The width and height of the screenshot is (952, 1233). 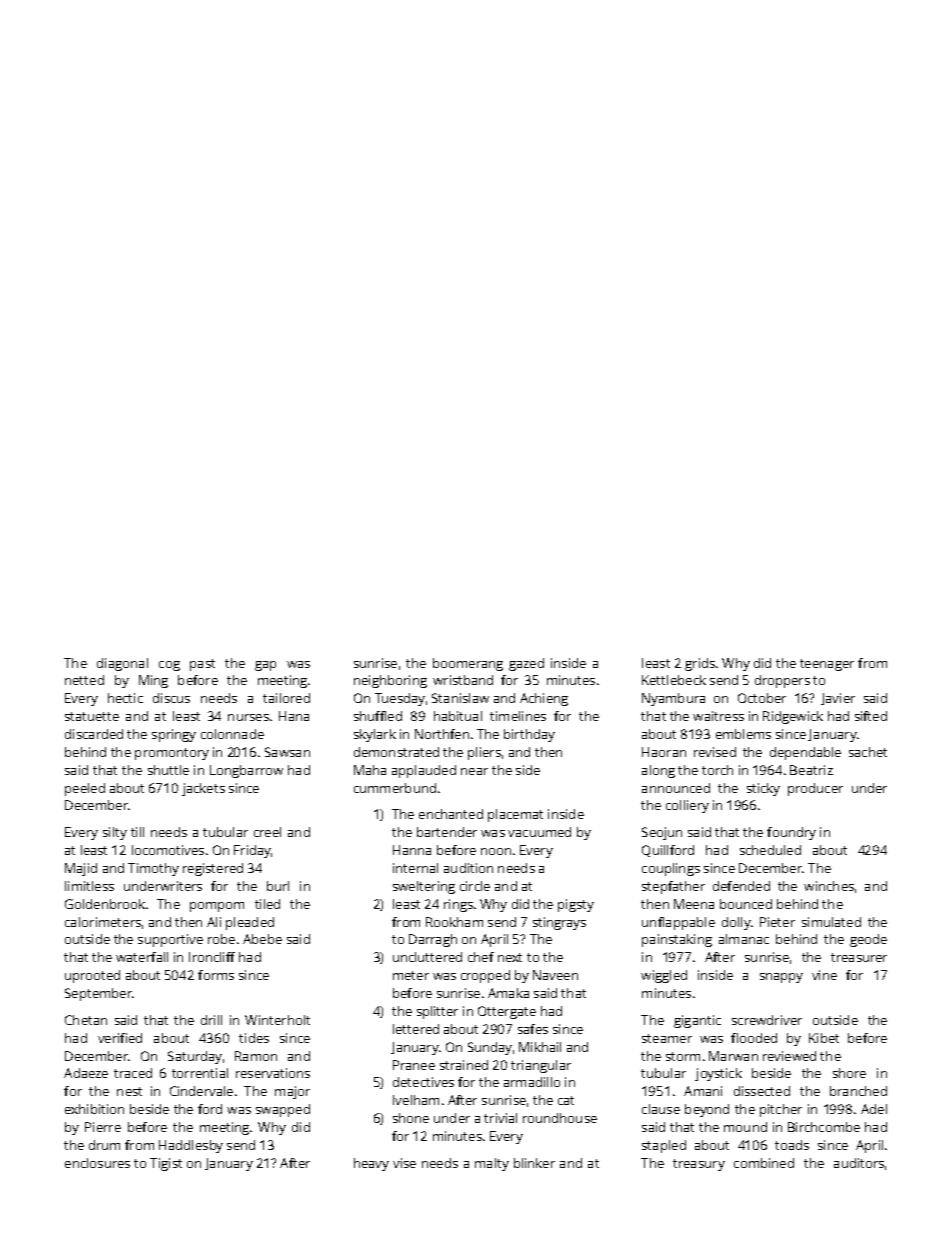 What do you see at coordinates (770, 850) in the screenshot?
I see `scheduled` at bounding box center [770, 850].
